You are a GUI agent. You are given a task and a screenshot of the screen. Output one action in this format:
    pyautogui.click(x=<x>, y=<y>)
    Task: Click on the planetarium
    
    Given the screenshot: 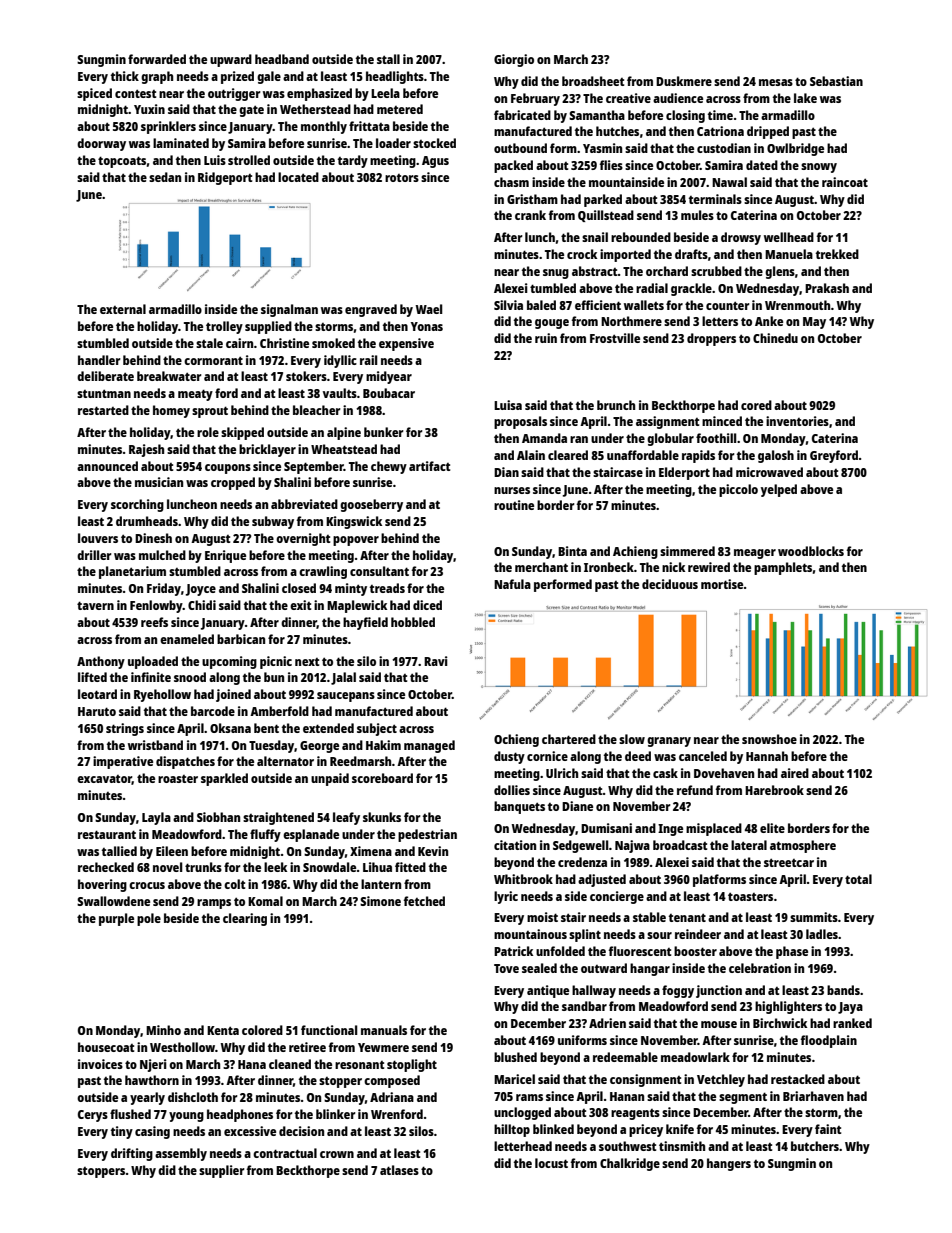 What is the action you would take?
    pyautogui.click(x=132, y=572)
